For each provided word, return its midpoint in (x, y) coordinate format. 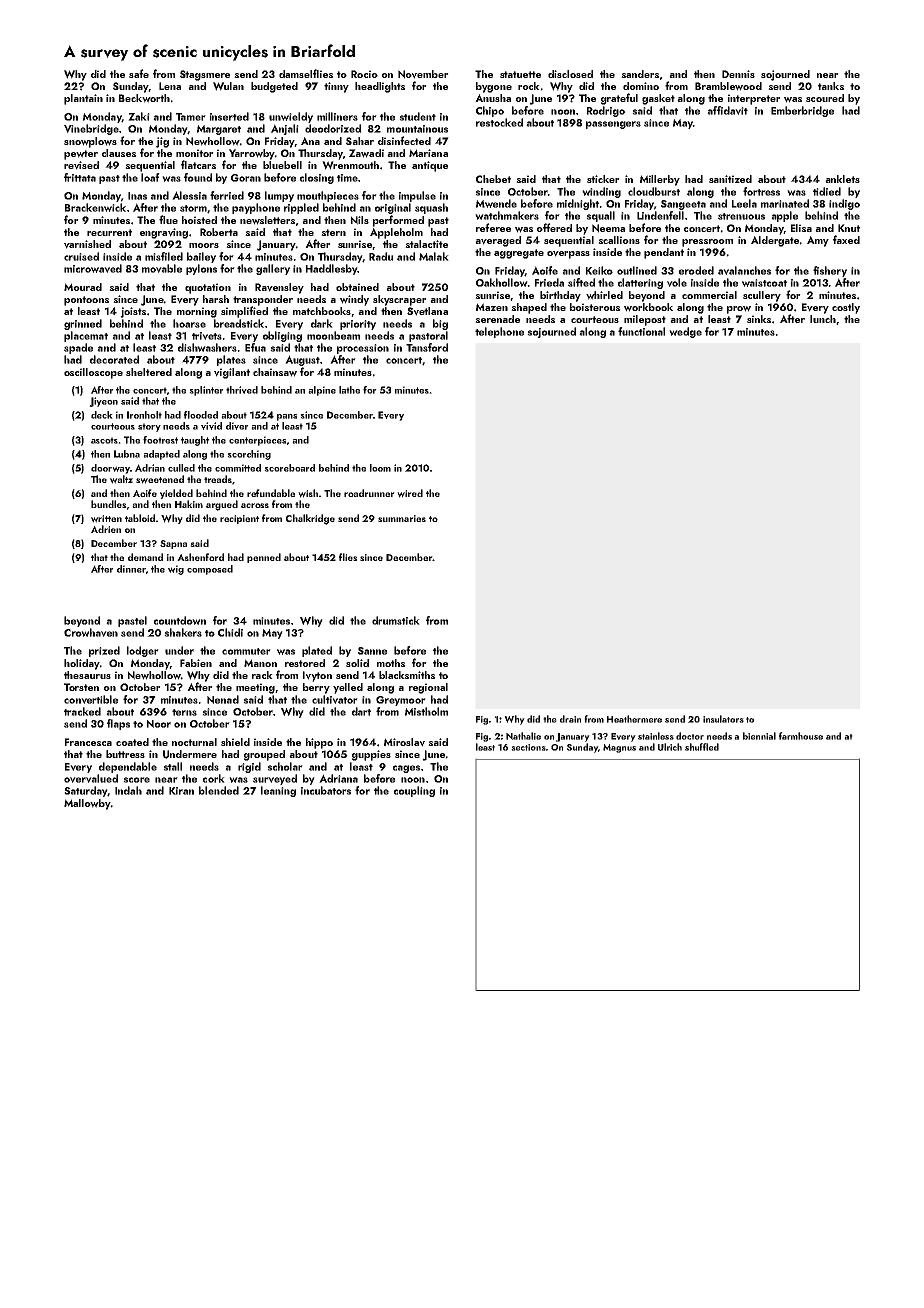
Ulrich (670, 747)
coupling (414, 791)
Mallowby (87, 804)
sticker (603, 179)
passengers (613, 125)
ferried (227, 195)
